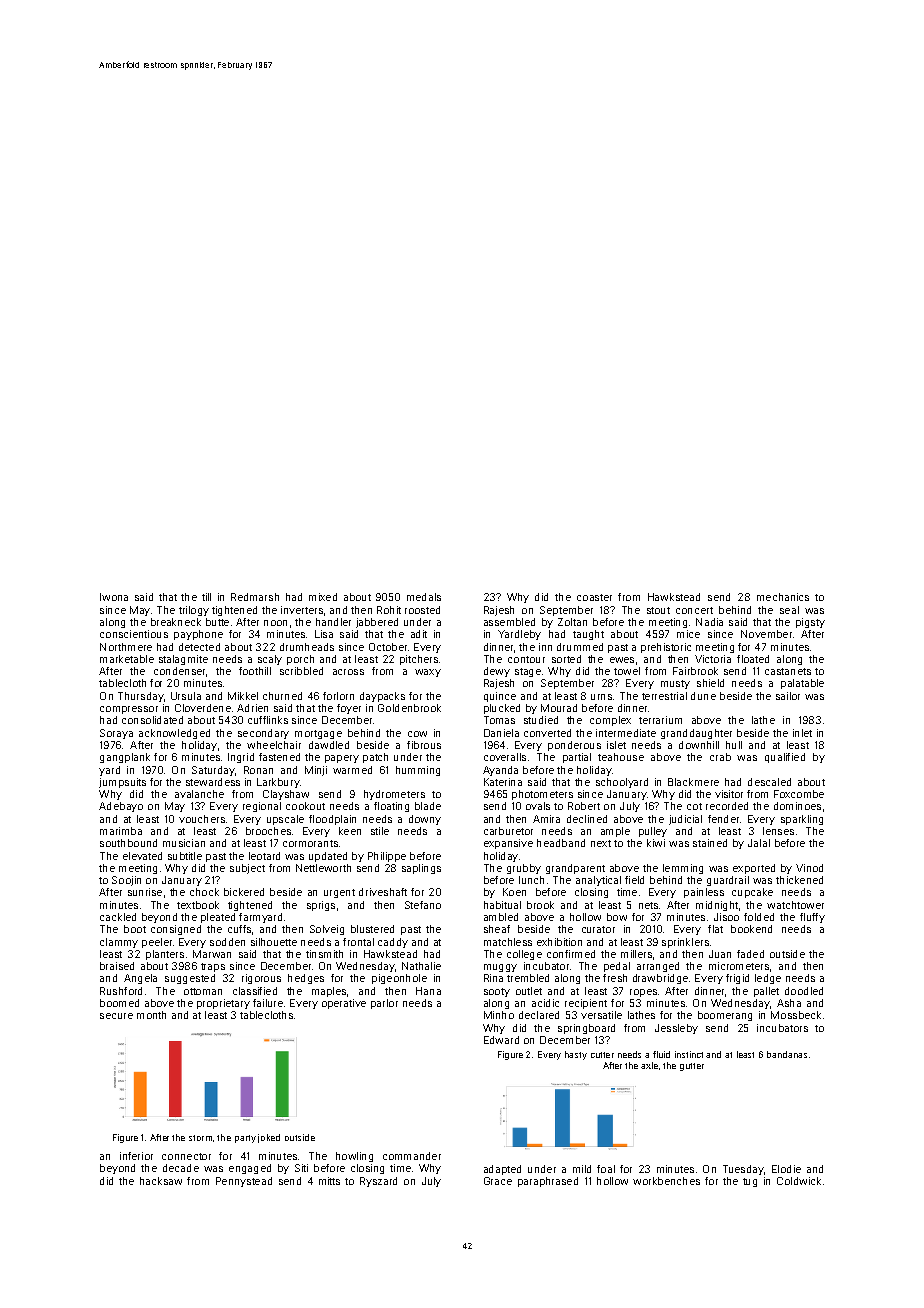 Image resolution: width=924 pixels, height=1308 pixels. What do you see at coordinates (425, 820) in the screenshot?
I see `downy` at bounding box center [425, 820].
